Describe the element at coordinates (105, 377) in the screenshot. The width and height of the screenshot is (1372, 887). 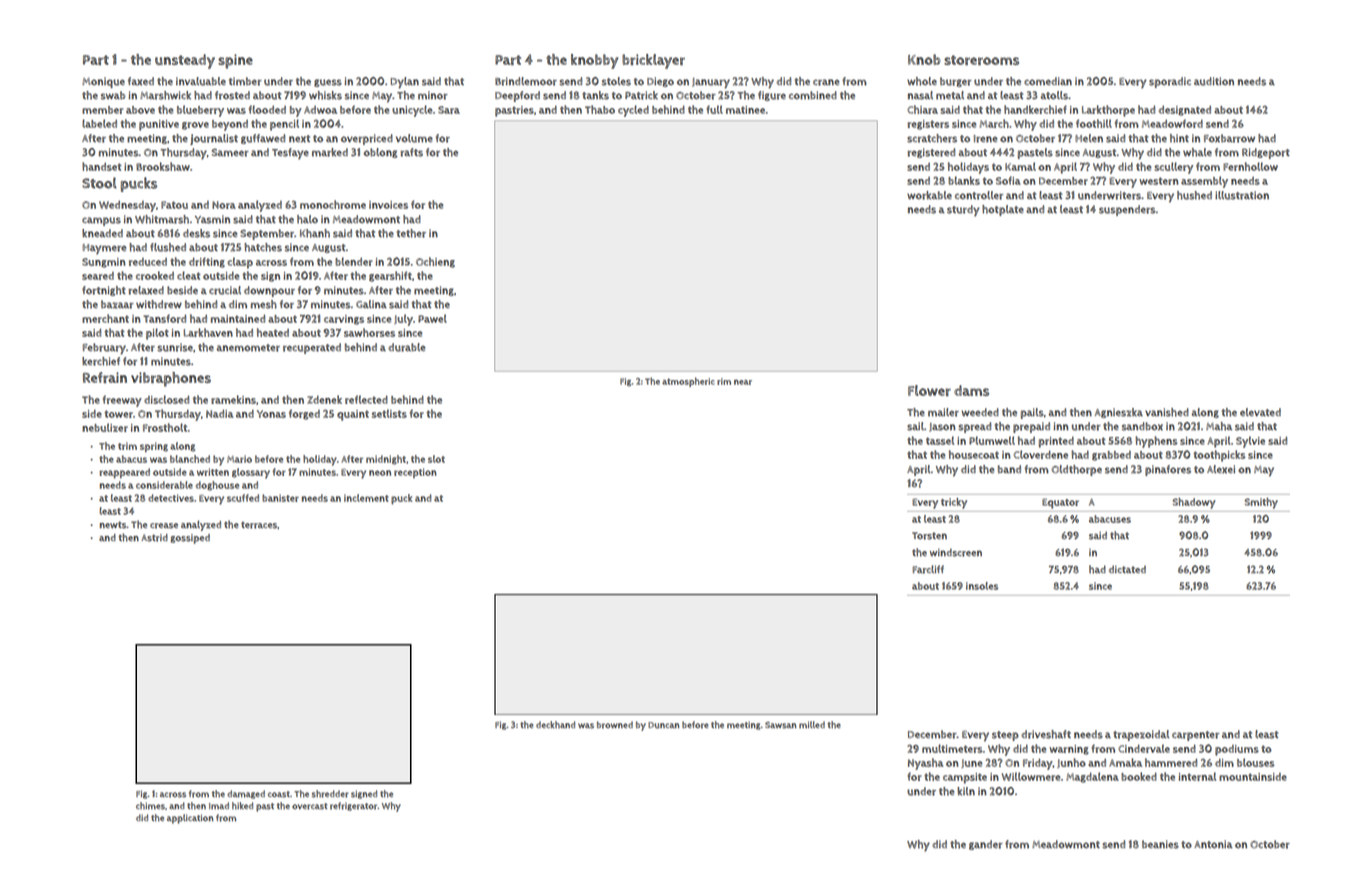
I see `Refrain` at that location.
